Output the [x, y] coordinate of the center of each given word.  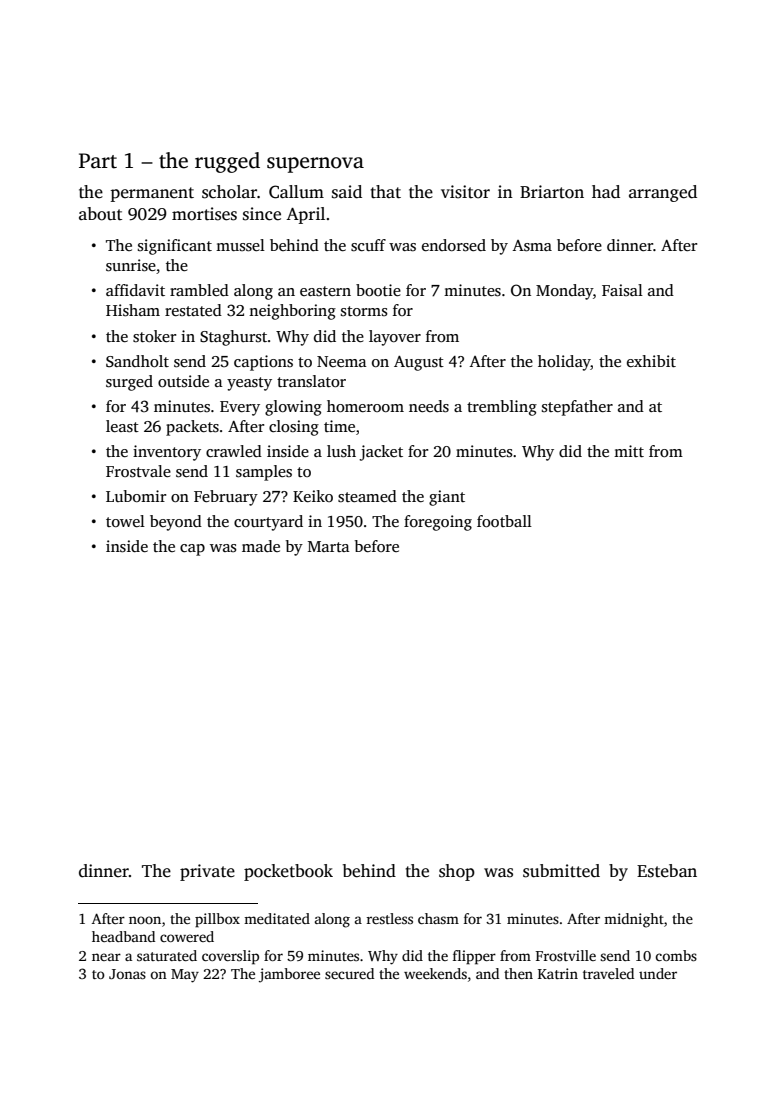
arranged [663, 193]
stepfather [577, 408]
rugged [227, 162]
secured [349, 973]
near [106, 957]
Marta [329, 546]
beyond [176, 523]
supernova [315, 165]
